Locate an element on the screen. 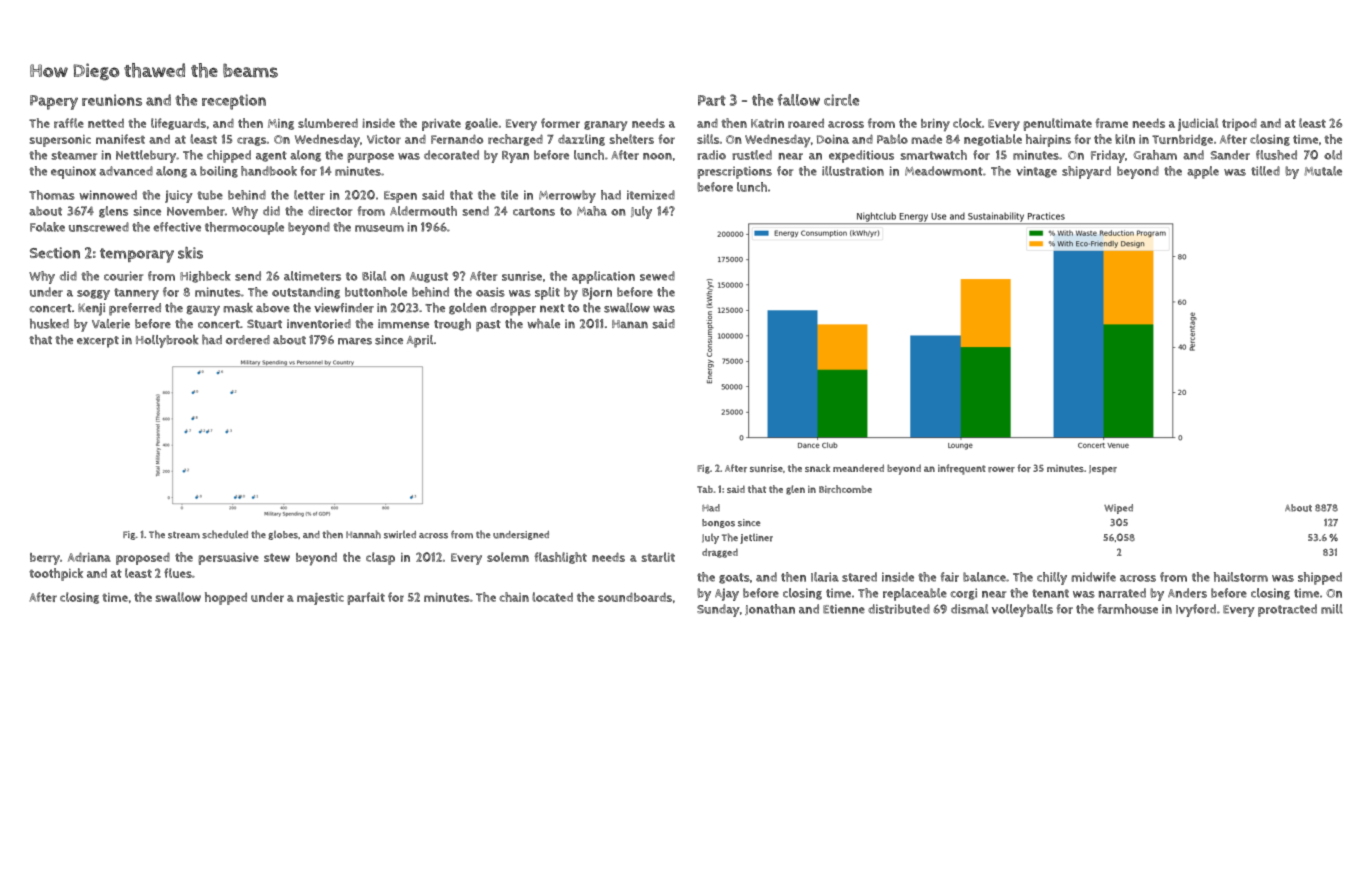 The image size is (1372, 887). Hanan is located at coordinates (630, 324).
